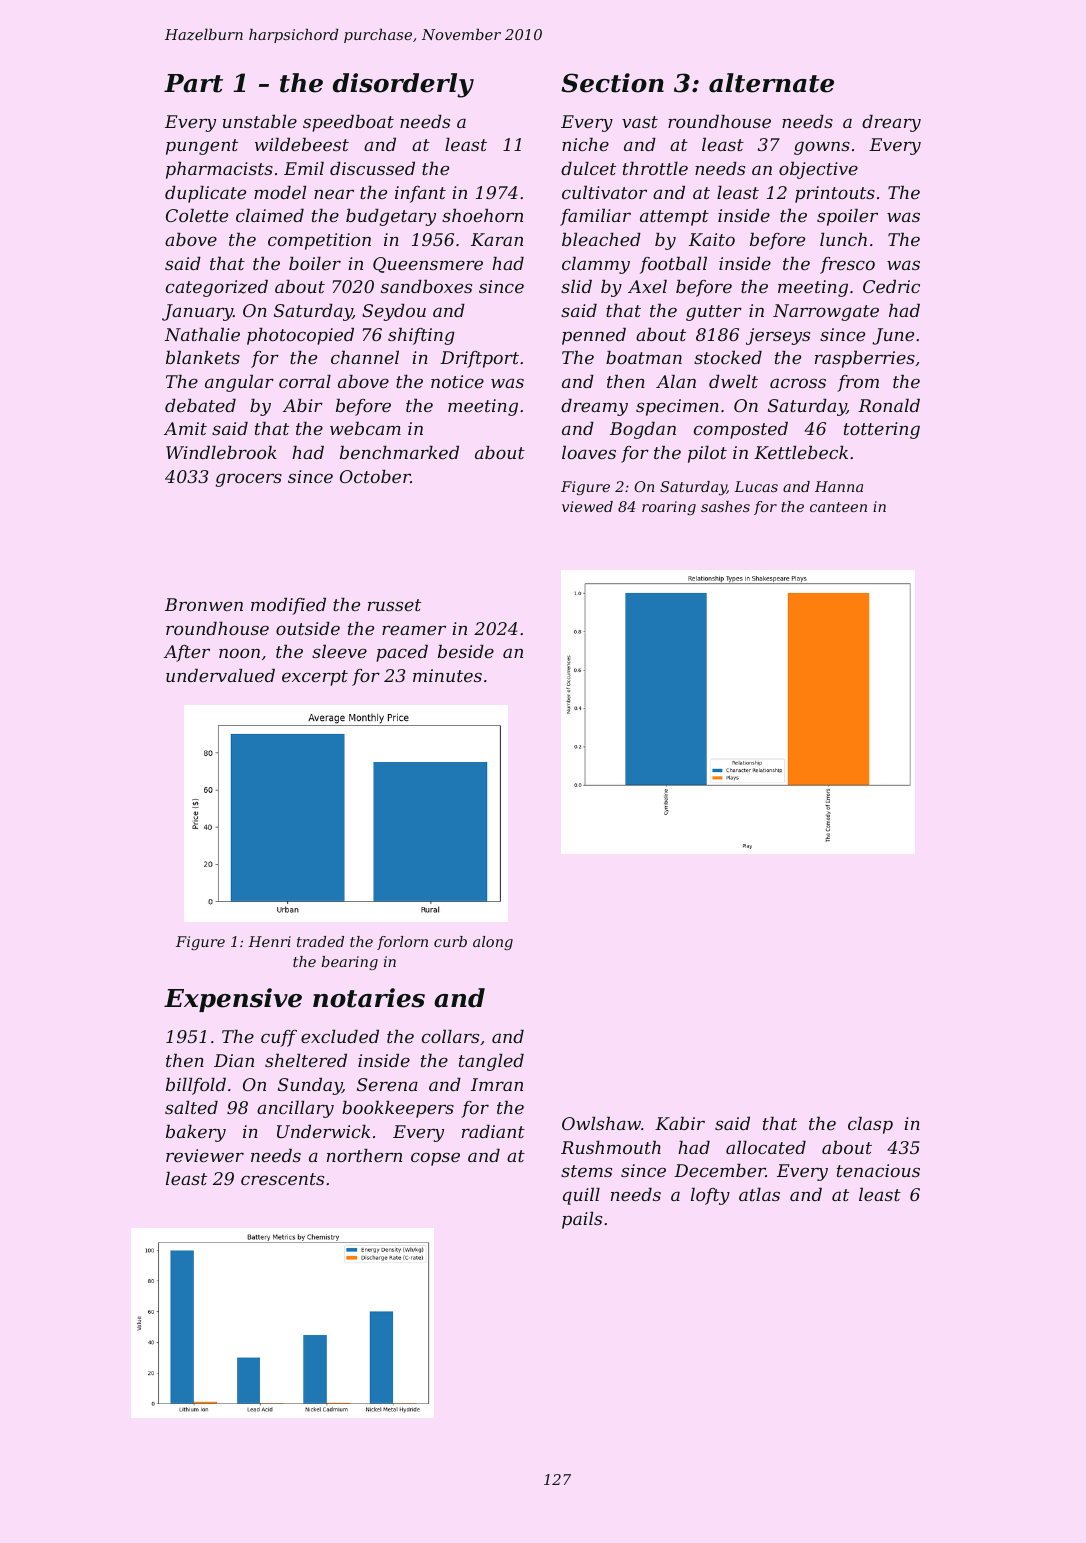 The width and height of the screenshot is (1086, 1543). What do you see at coordinates (839, 486) in the screenshot?
I see `Hanna` at bounding box center [839, 486].
